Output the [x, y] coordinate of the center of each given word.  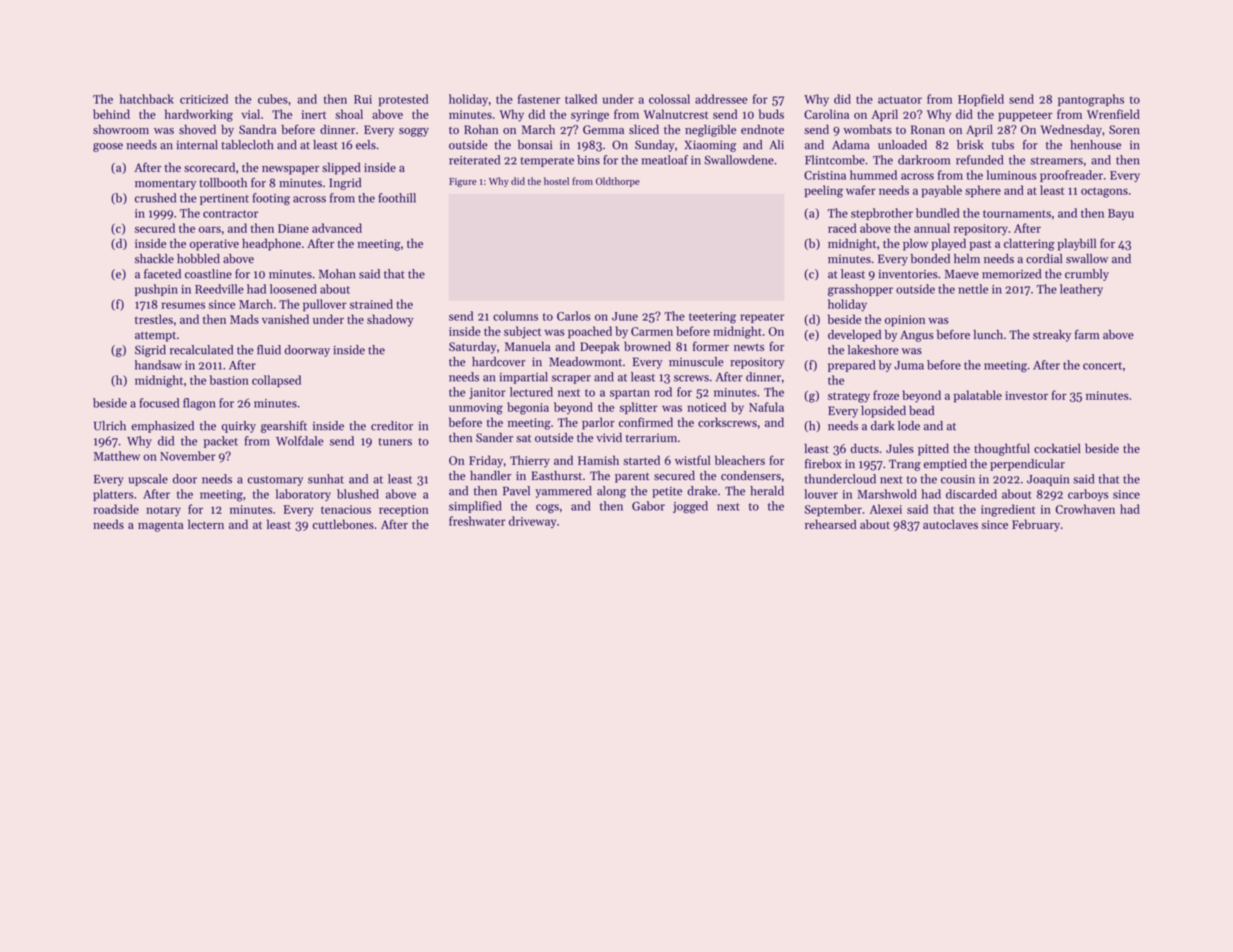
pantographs [1091, 100]
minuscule [696, 362]
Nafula [766, 407]
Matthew [117, 456]
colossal [669, 99]
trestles [154, 319]
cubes [273, 99]
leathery [1081, 290]
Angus [917, 336]
